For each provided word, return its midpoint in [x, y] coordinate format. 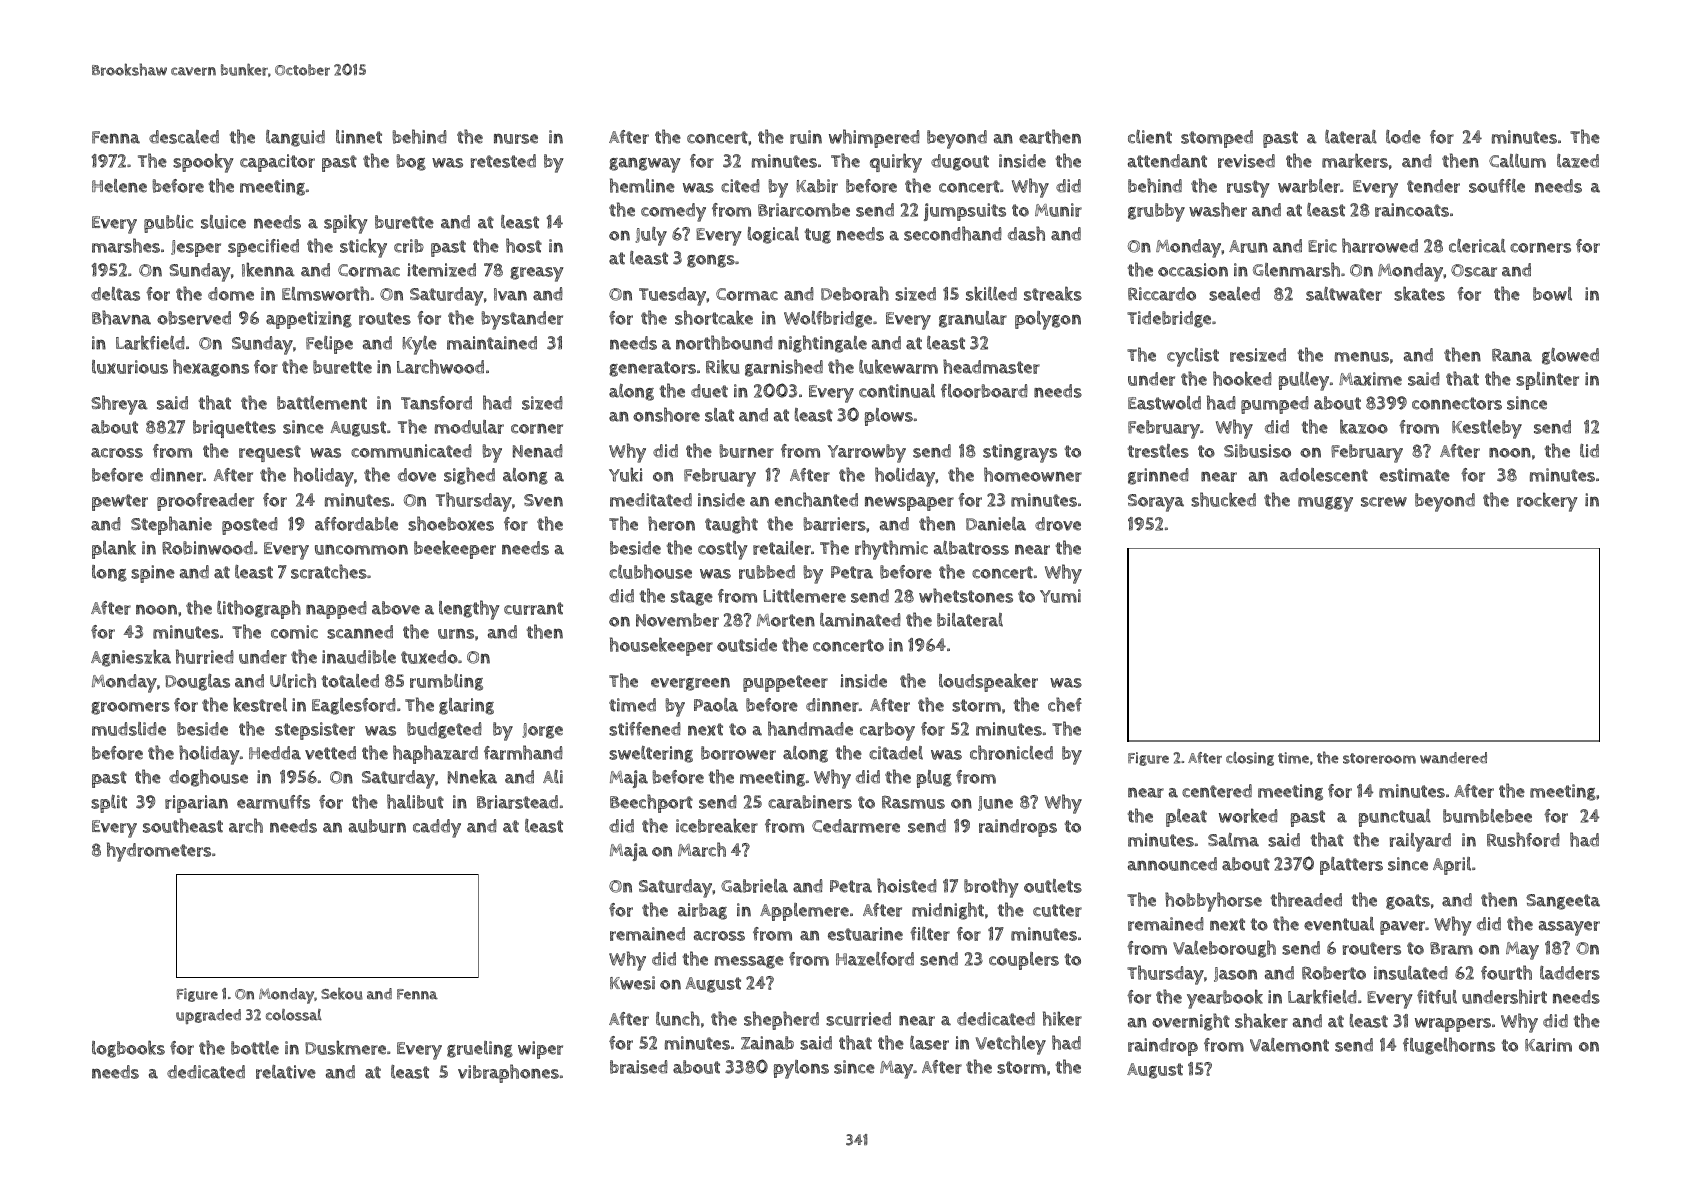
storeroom [1379, 758]
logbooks [128, 1049]
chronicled [1011, 752]
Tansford [436, 403]
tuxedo [429, 657]
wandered [1453, 758]
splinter [1547, 381]
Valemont [1289, 1045]
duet [709, 391]
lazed [1578, 161]
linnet [359, 137]
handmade [810, 728]
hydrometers [159, 852]
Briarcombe [804, 210]
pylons [801, 1069]
